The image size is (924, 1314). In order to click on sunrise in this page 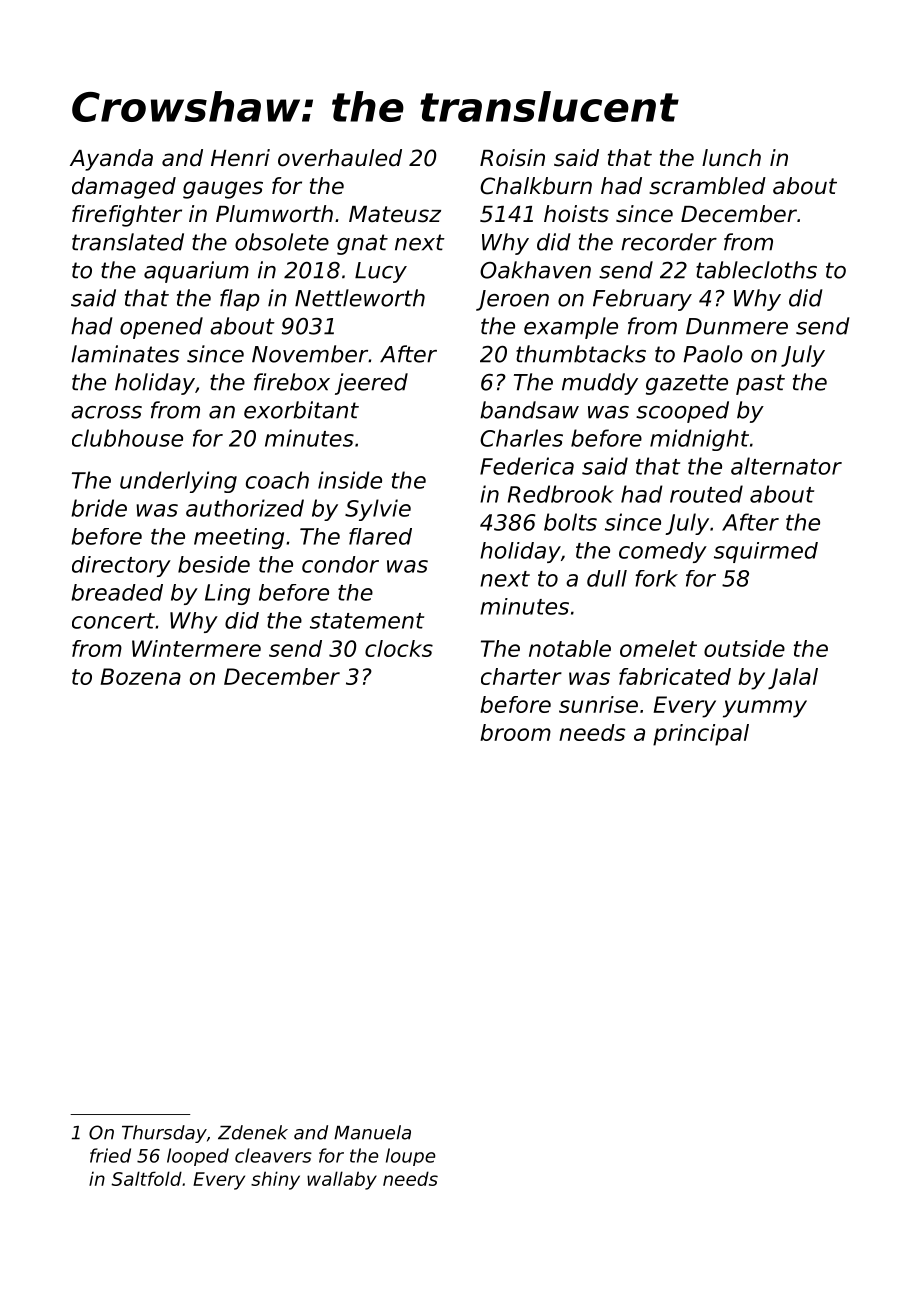, I will do `click(598, 704)`.
